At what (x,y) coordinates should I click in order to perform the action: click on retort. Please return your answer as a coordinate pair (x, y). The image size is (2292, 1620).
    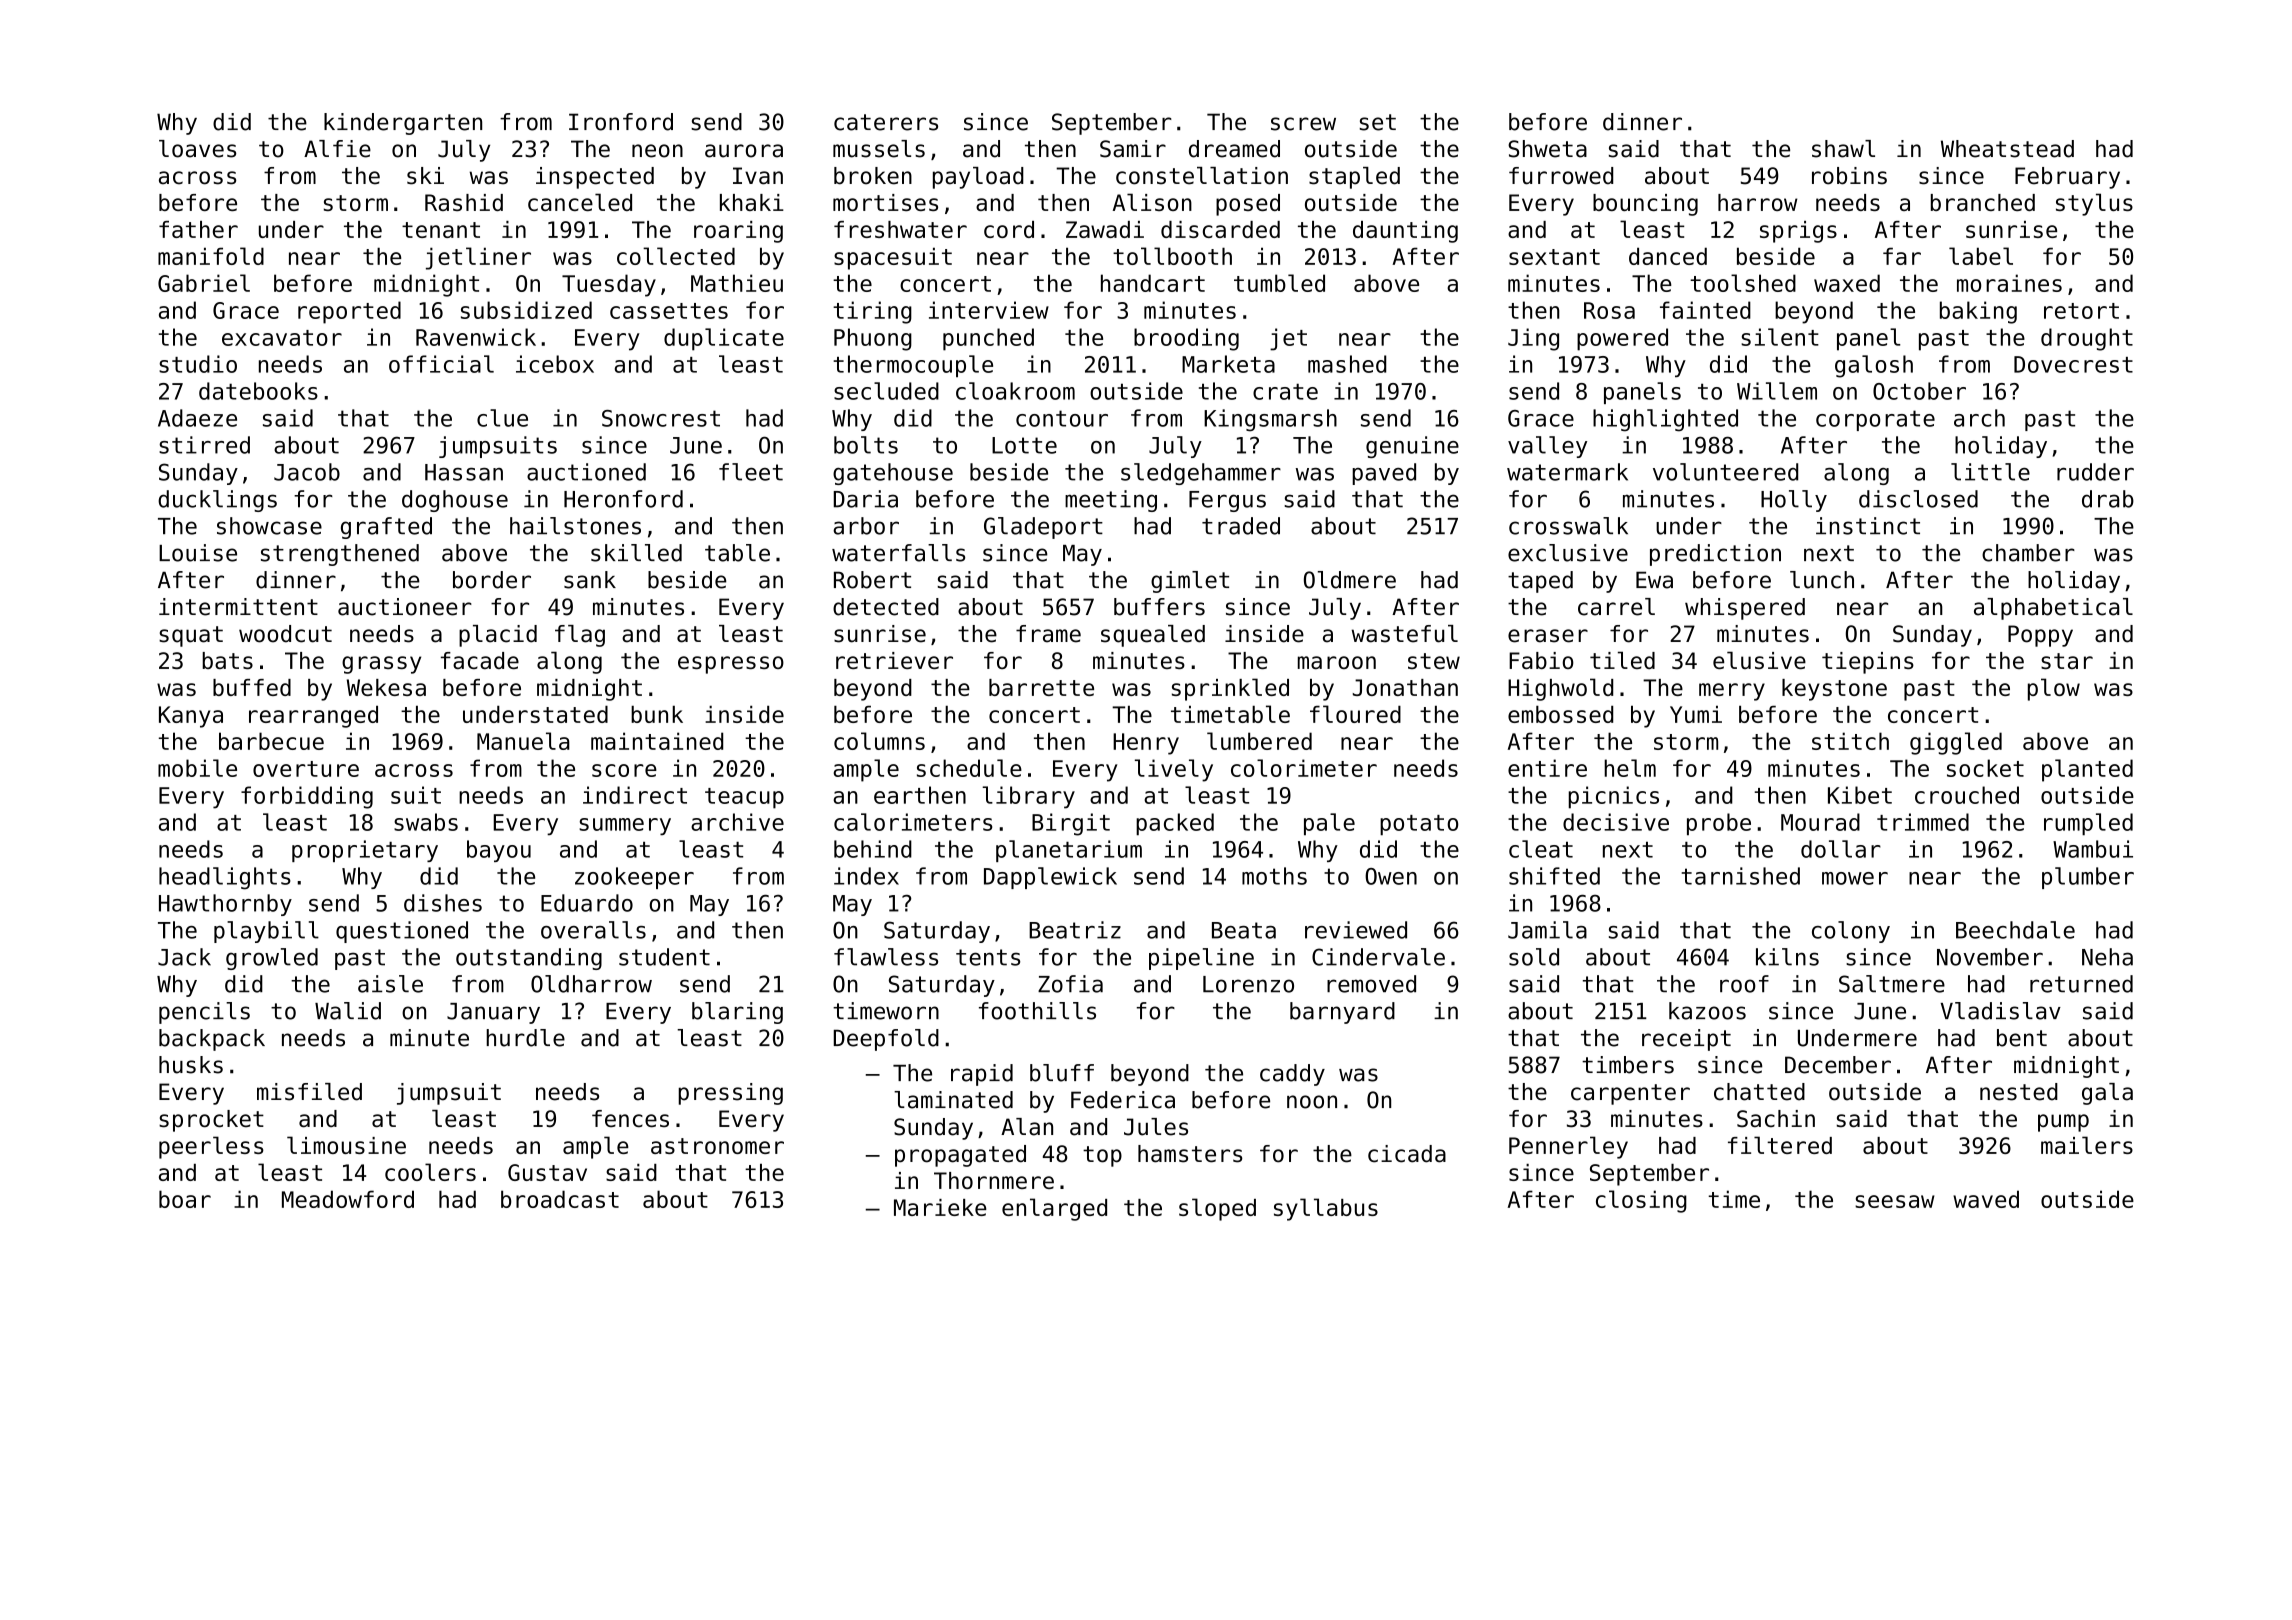
    Looking at the image, I should click on (2081, 311).
